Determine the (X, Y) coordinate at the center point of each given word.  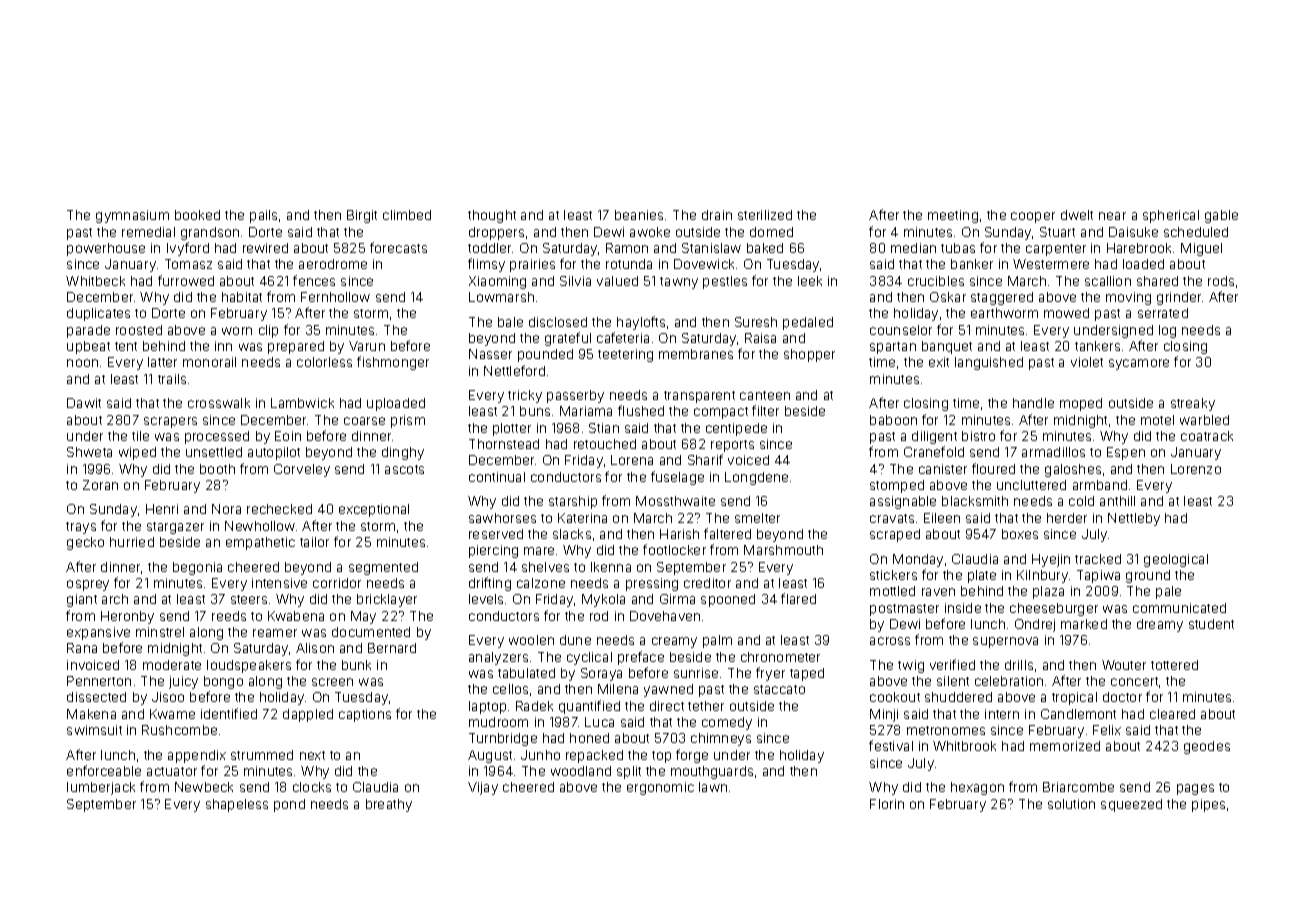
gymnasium (132, 216)
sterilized (765, 215)
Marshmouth (783, 550)
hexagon (977, 788)
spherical (1171, 216)
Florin (887, 804)
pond (289, 805)
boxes (1020, 534)
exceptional (374, 510)
